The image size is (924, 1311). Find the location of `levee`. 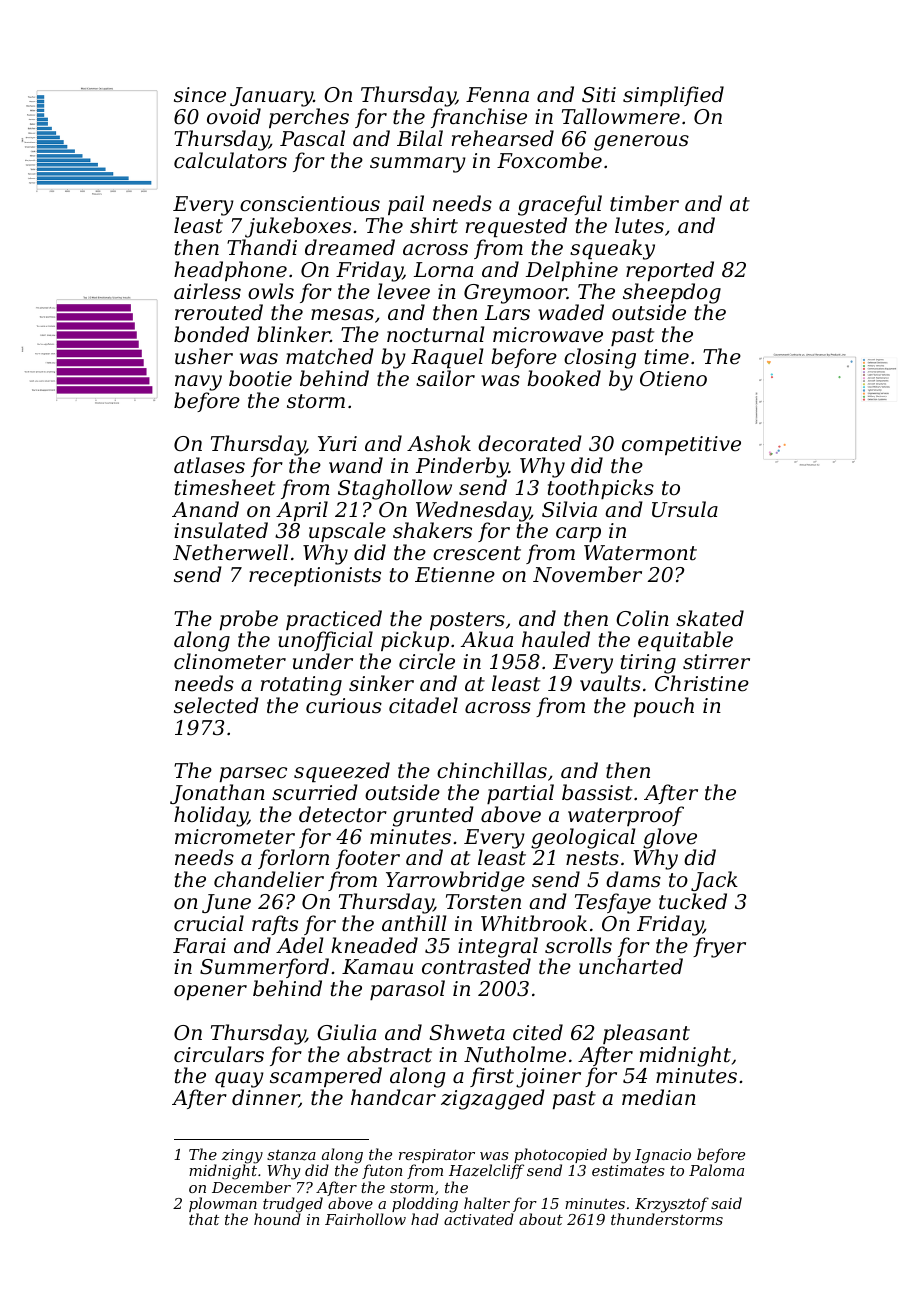

levee is located at coordinates (403, 291).
